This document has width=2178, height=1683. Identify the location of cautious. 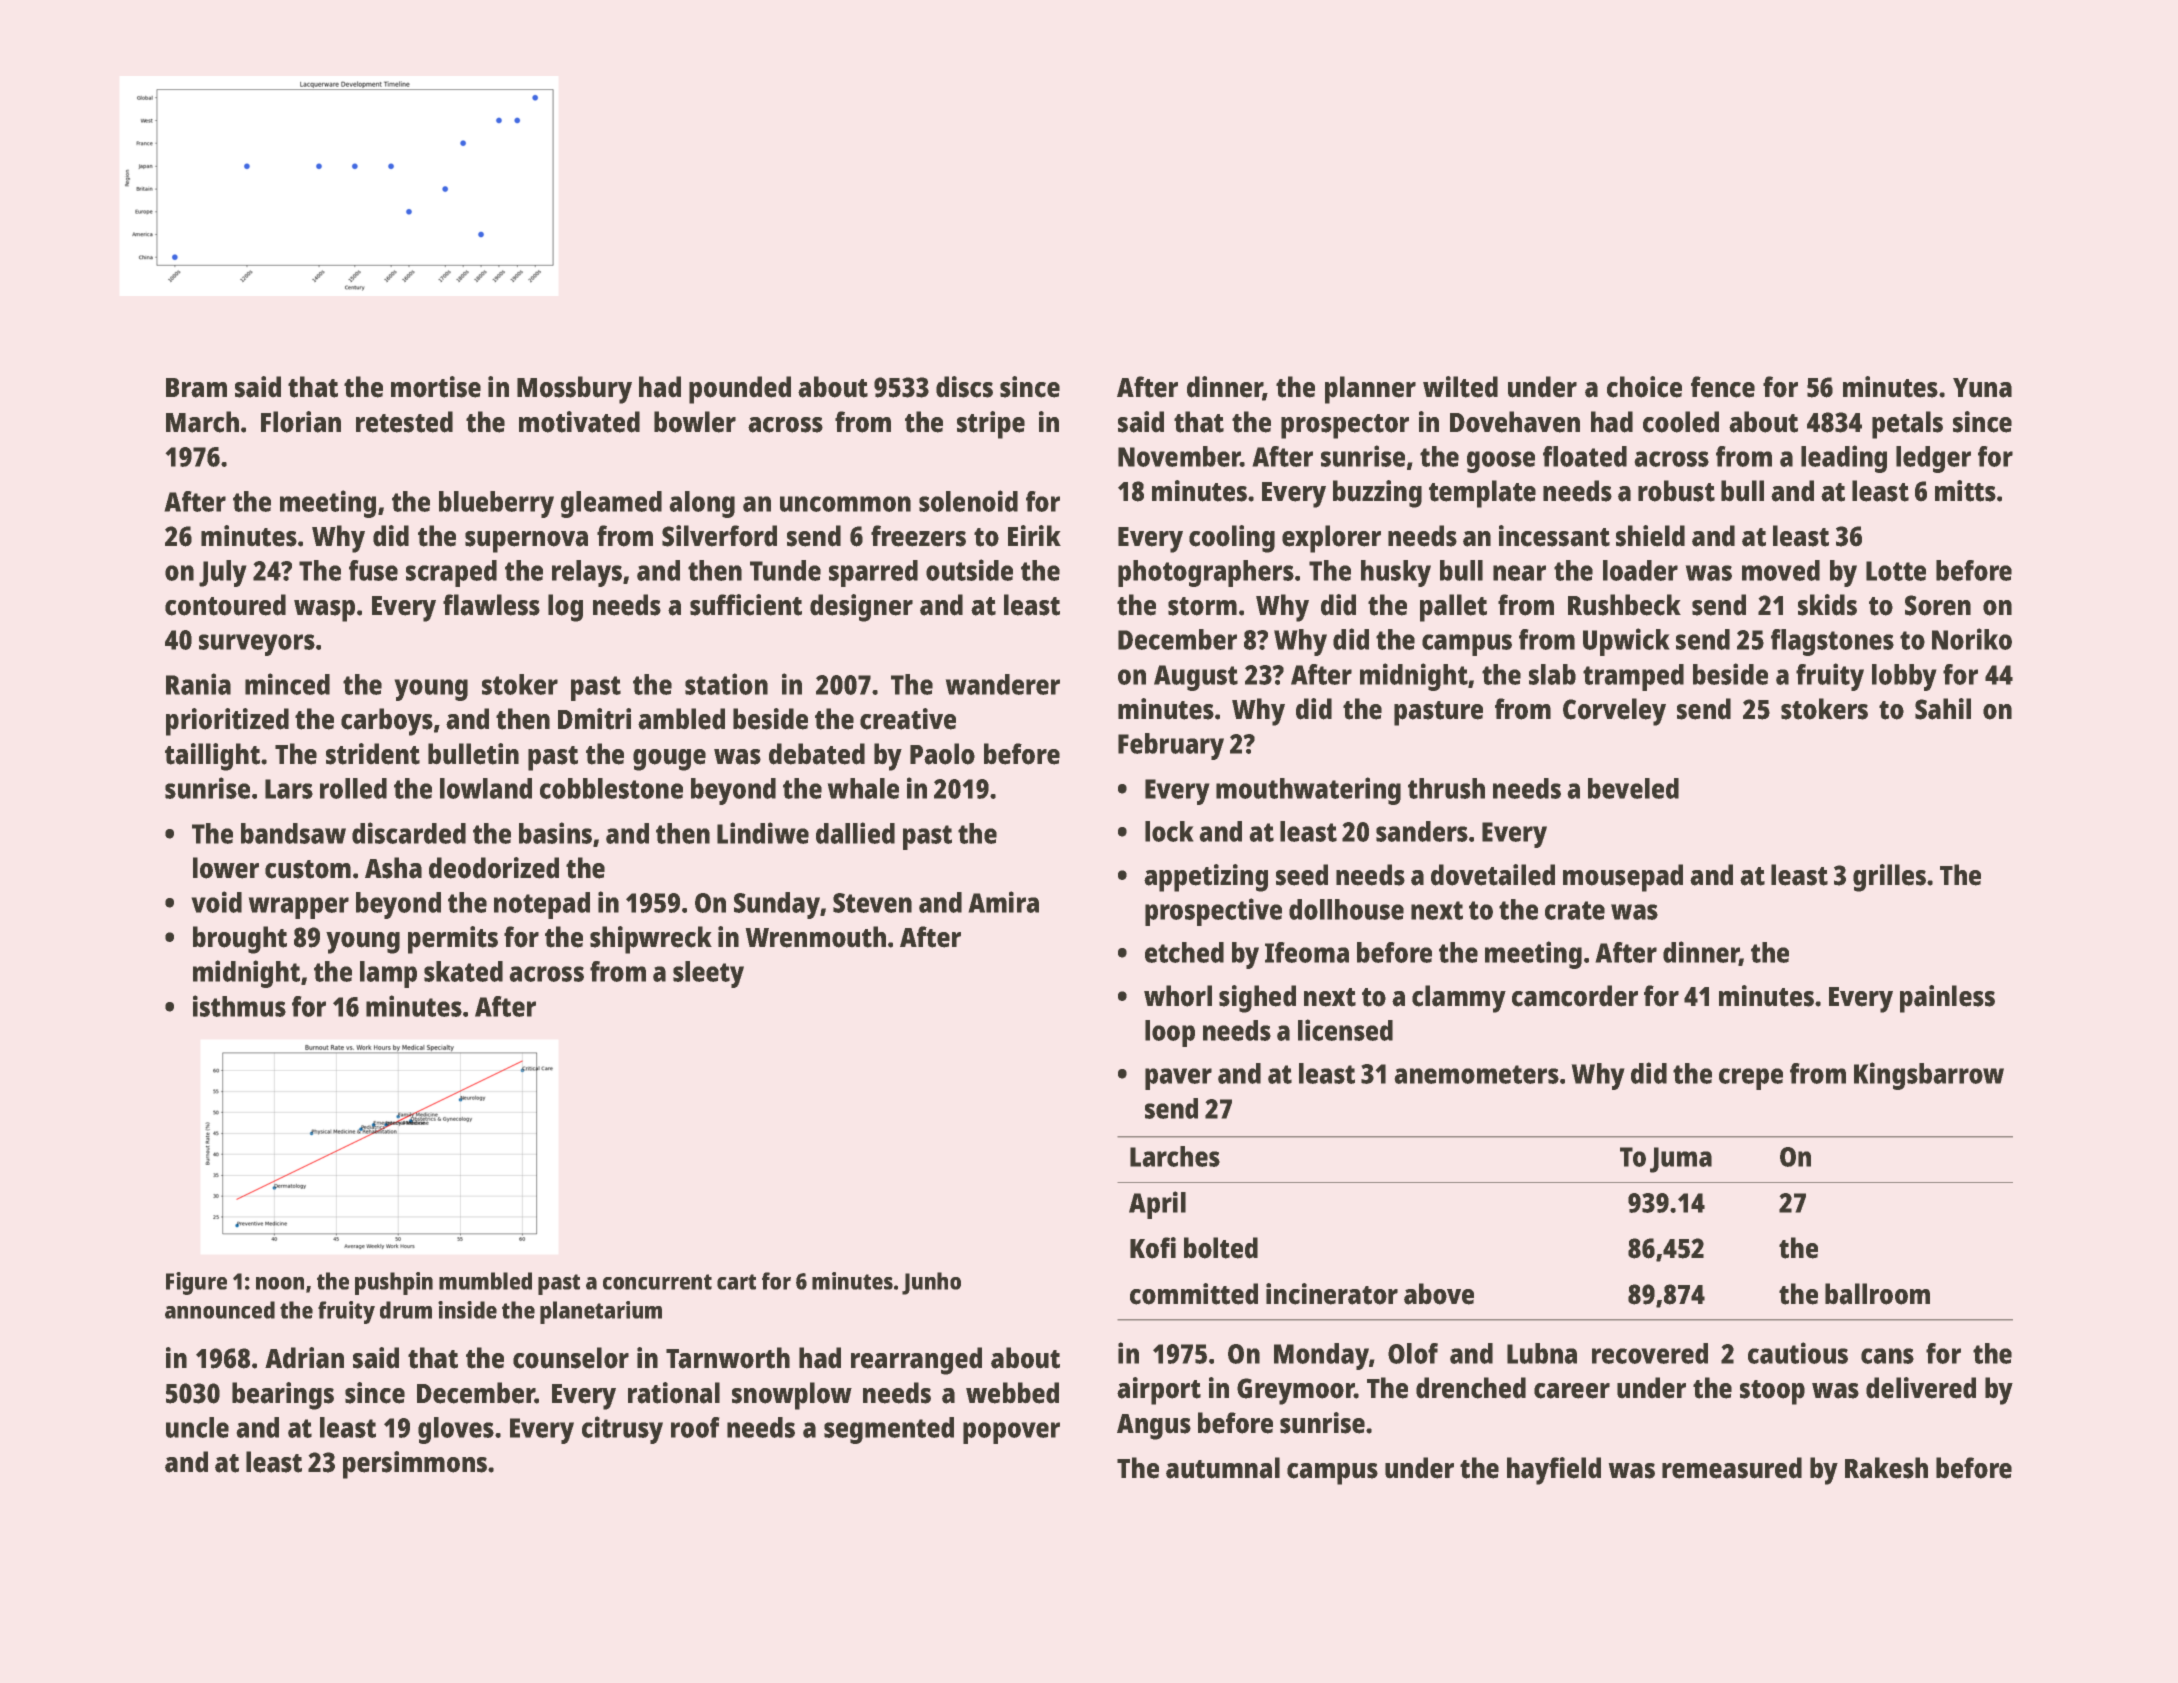
(1798, 1353).
